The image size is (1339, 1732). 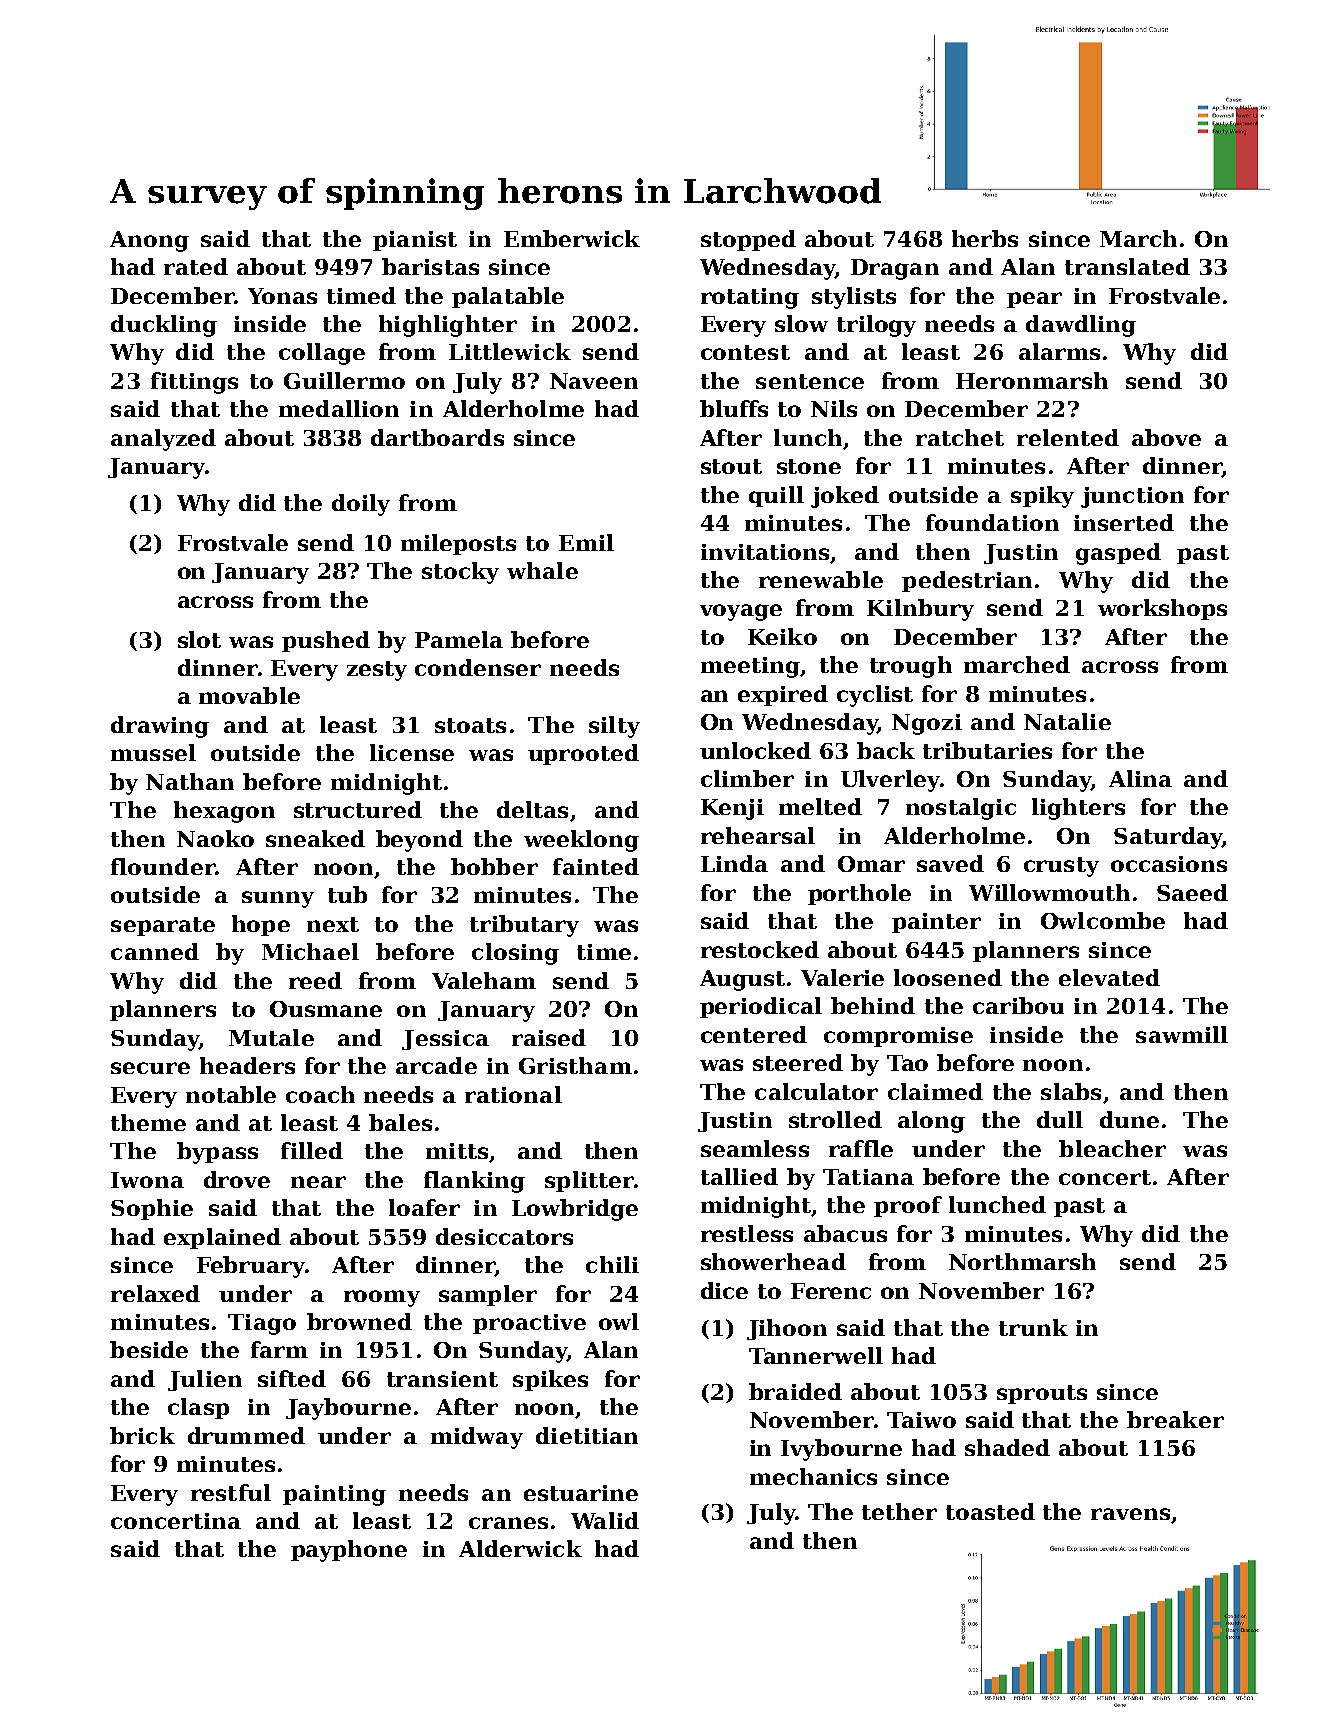 What do you see at coordinates (572, 238) in the screenshot?
I see `Emberwick` at bounding box center [572, 238].
